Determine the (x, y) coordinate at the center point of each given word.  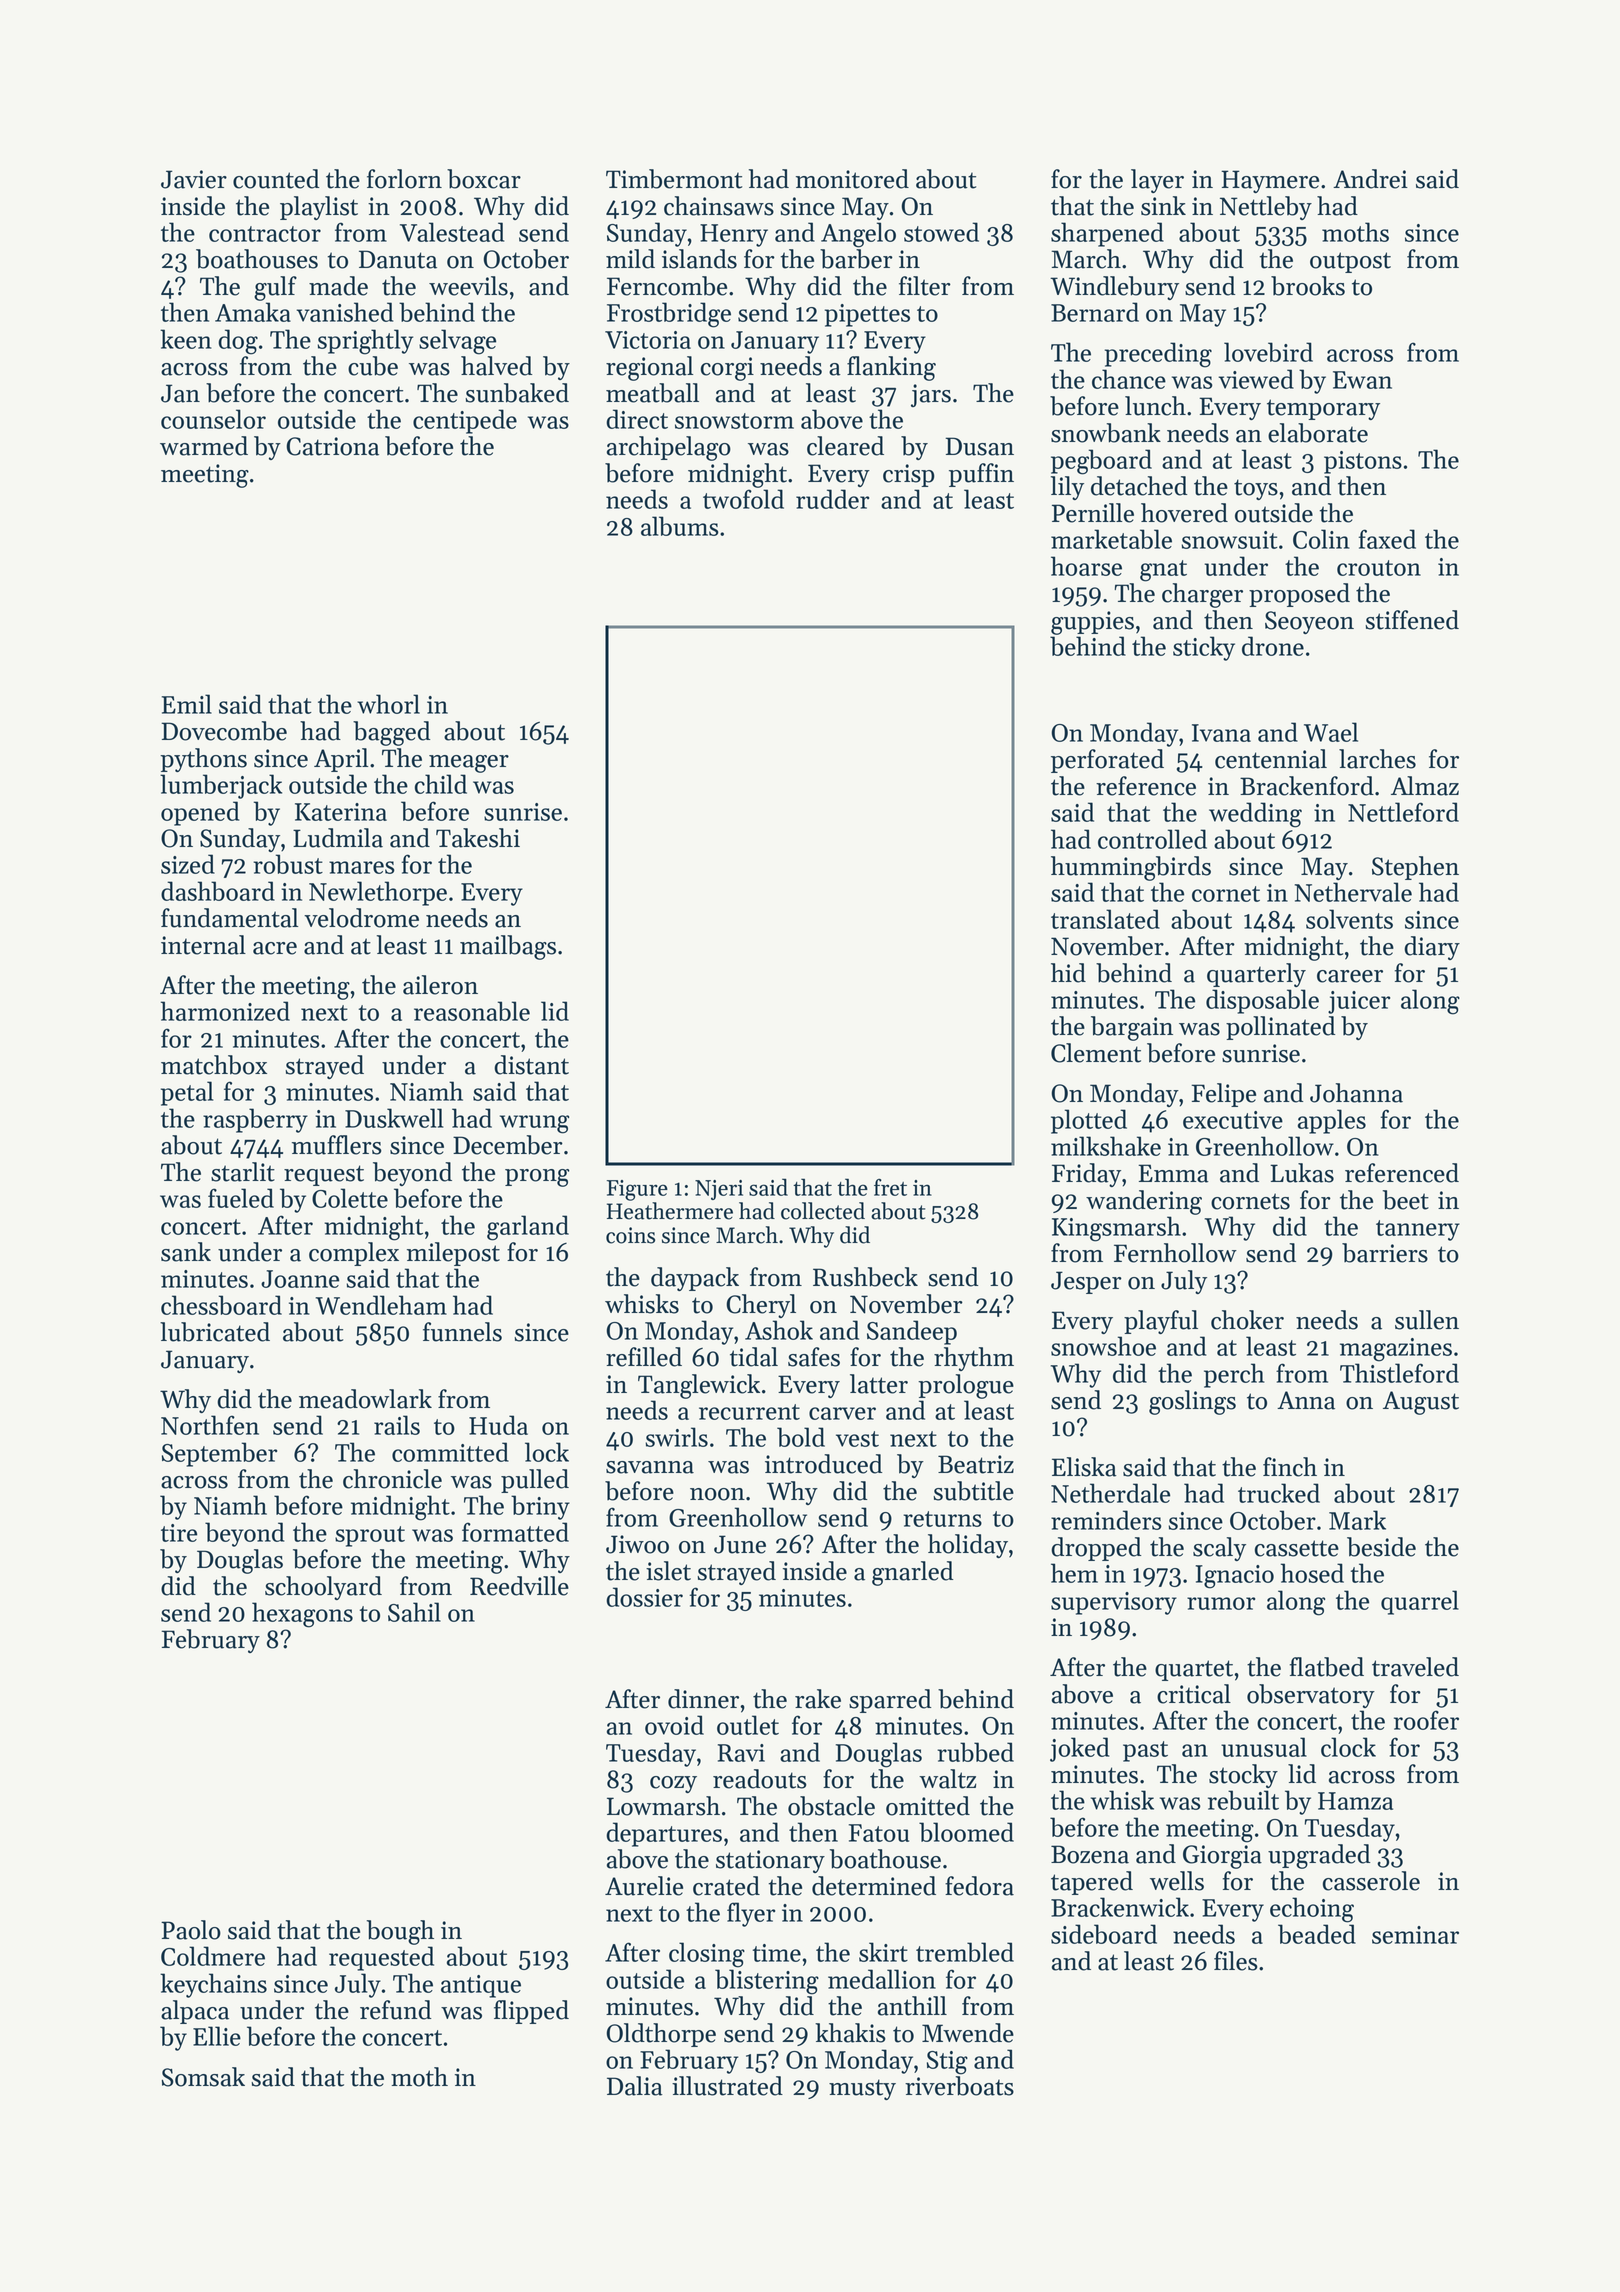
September (219, 1454)
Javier (194, 179)
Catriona (332, 446)
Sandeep (912, 1332)
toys (1256, 489)
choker (1247, 1320)
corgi (727, 369)
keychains (213, 1985)
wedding (1255, 815)
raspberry (255, 1120)
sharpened (1107, 234)
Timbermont (674, 179)
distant (531, 1065)
